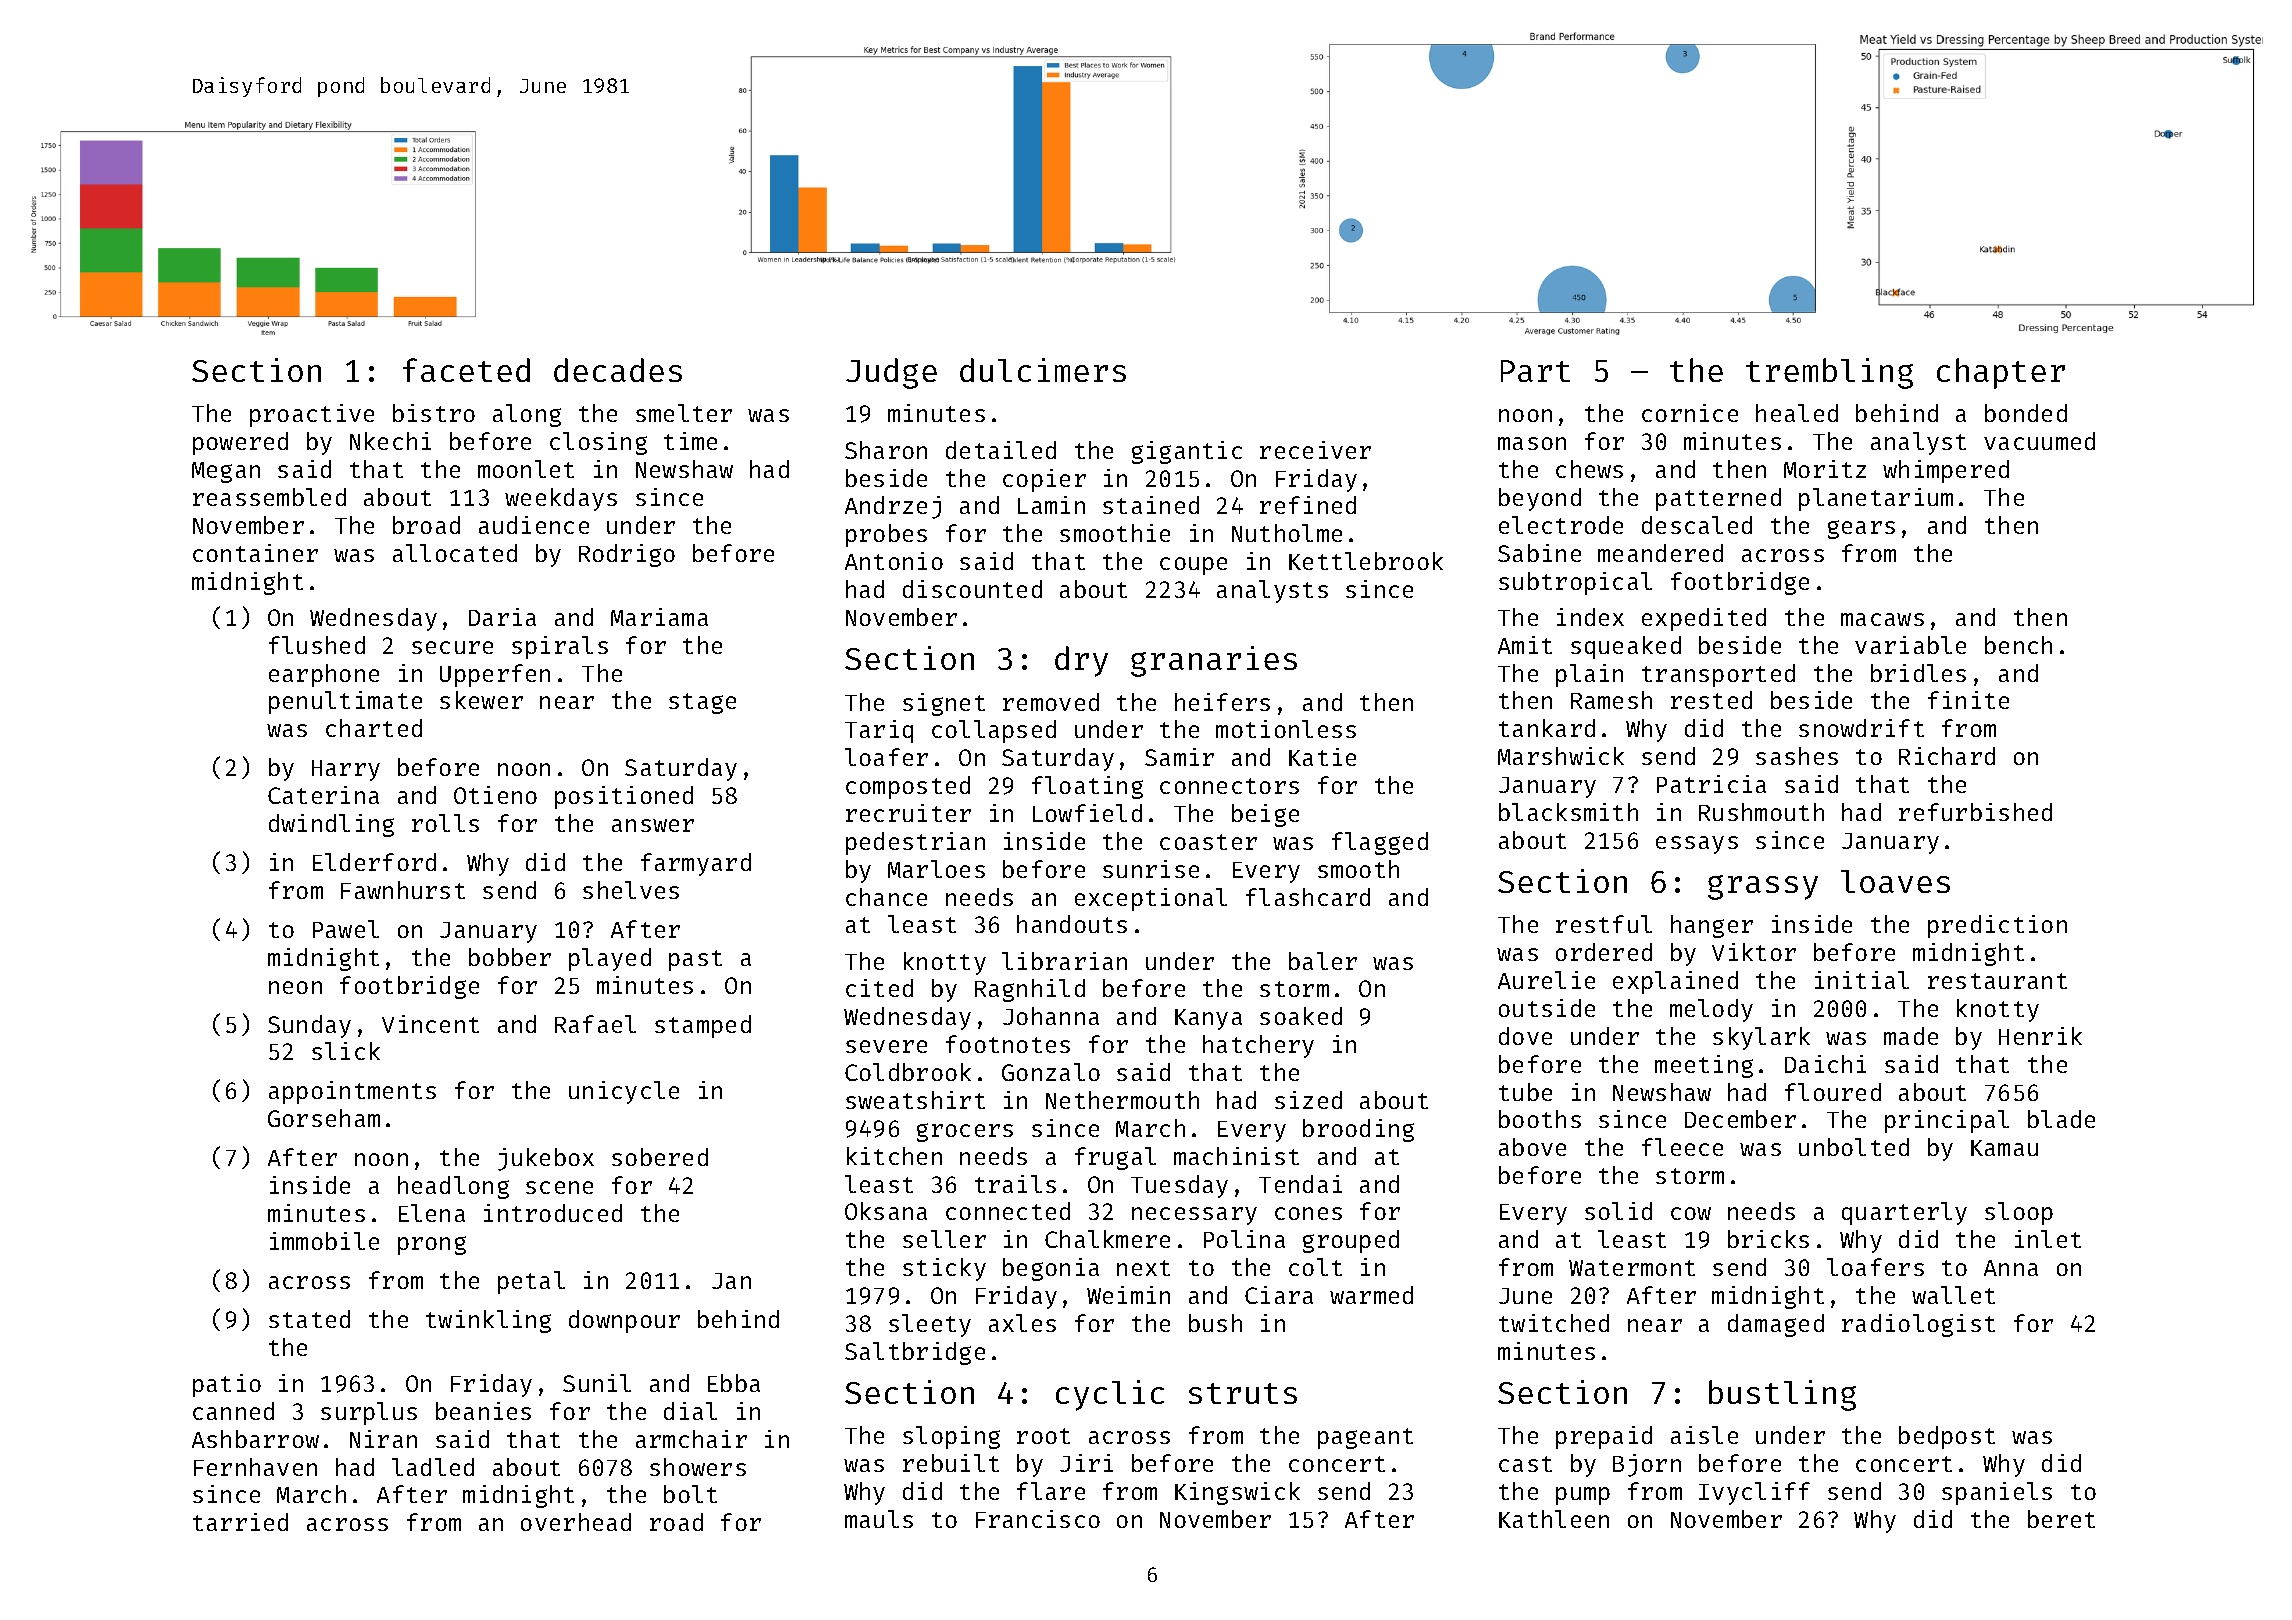  What do you see at coordinates (1604, 952) in the document?
I see `ordered` at bounding box center [1604, 952].
